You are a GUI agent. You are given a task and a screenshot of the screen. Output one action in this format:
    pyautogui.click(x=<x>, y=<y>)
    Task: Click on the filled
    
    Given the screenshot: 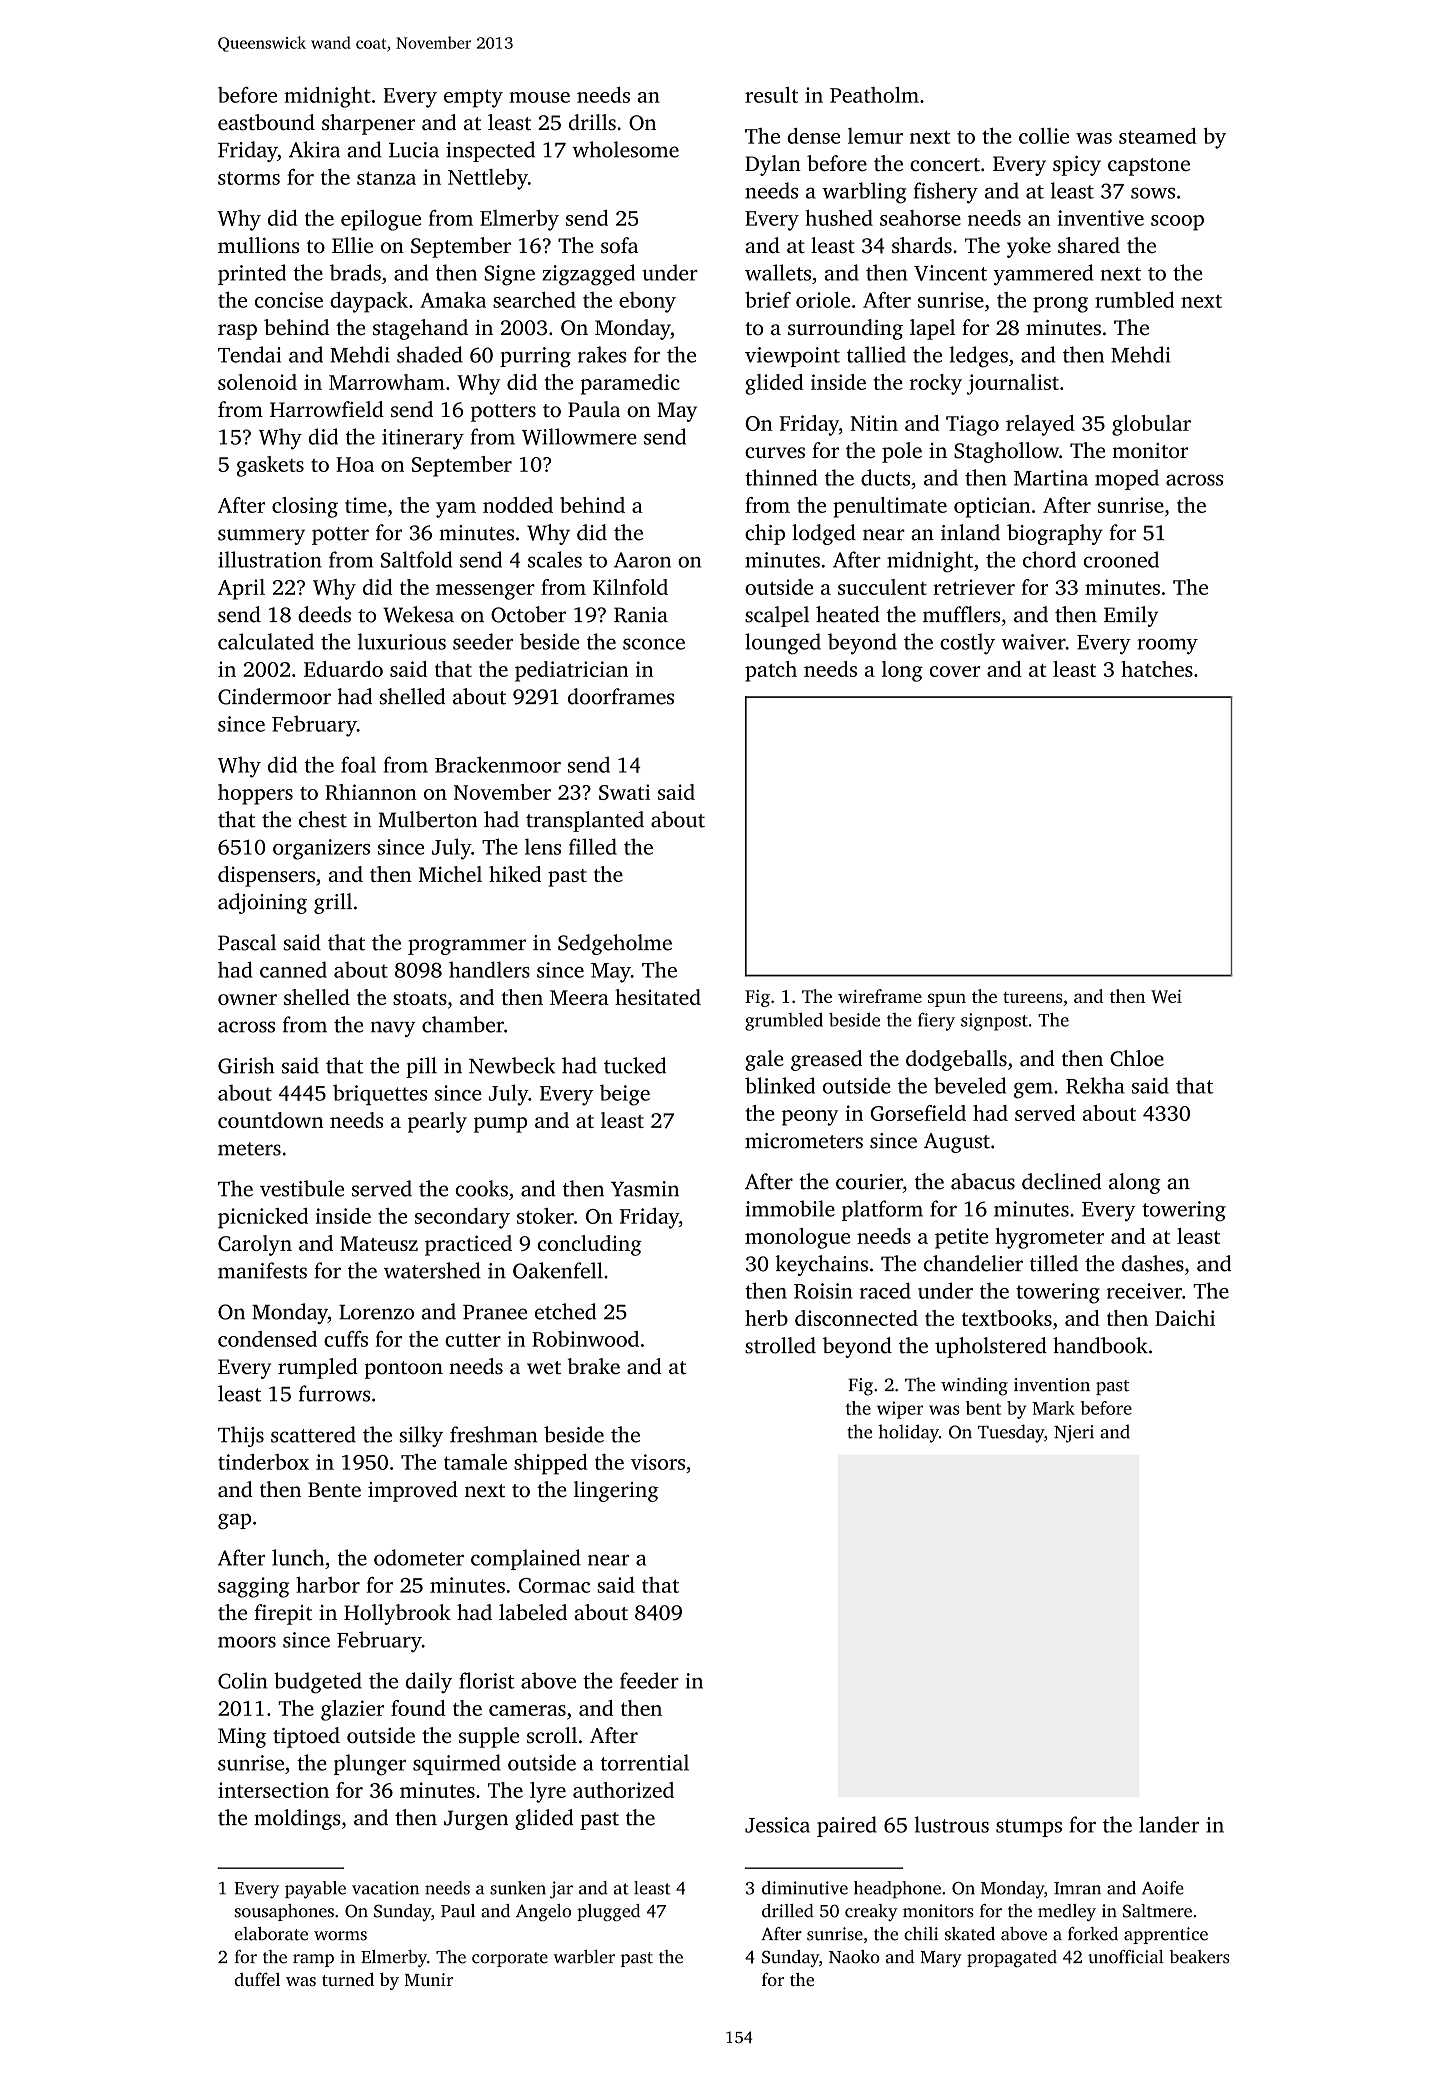 What is the action you would take?
    pyautogui.click(x=593, y=846)
